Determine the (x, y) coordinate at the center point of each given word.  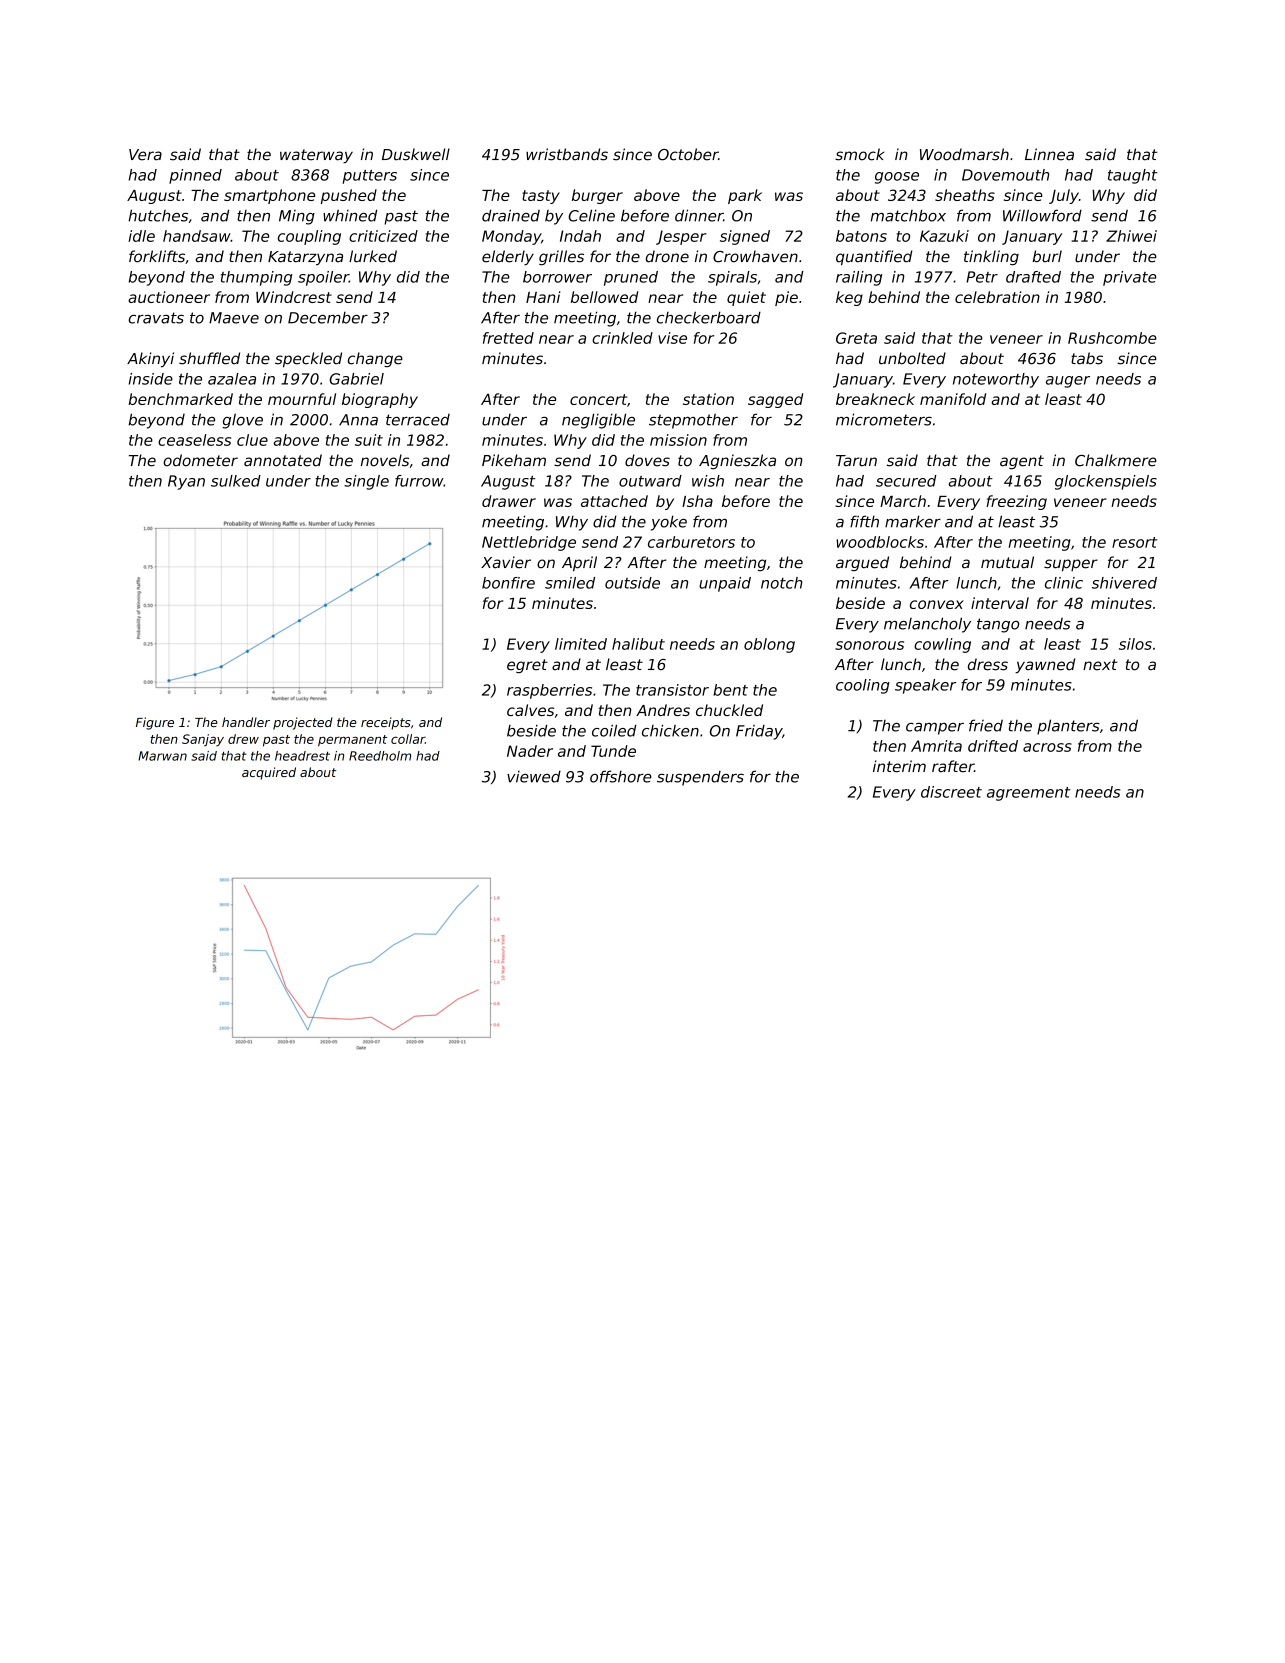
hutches (158, 215)
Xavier (506, 562)
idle (141, 236)
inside (151, 379)
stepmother (693, 421)
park (745, 196)
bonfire (508, 583)
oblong (769, 645)
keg (849, 298)
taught (1133, 176)
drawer (509, 501)
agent (1022, 462)
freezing (1016, 502)
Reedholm (380, 756)
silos (1135, 644)
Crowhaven (755, 256)
